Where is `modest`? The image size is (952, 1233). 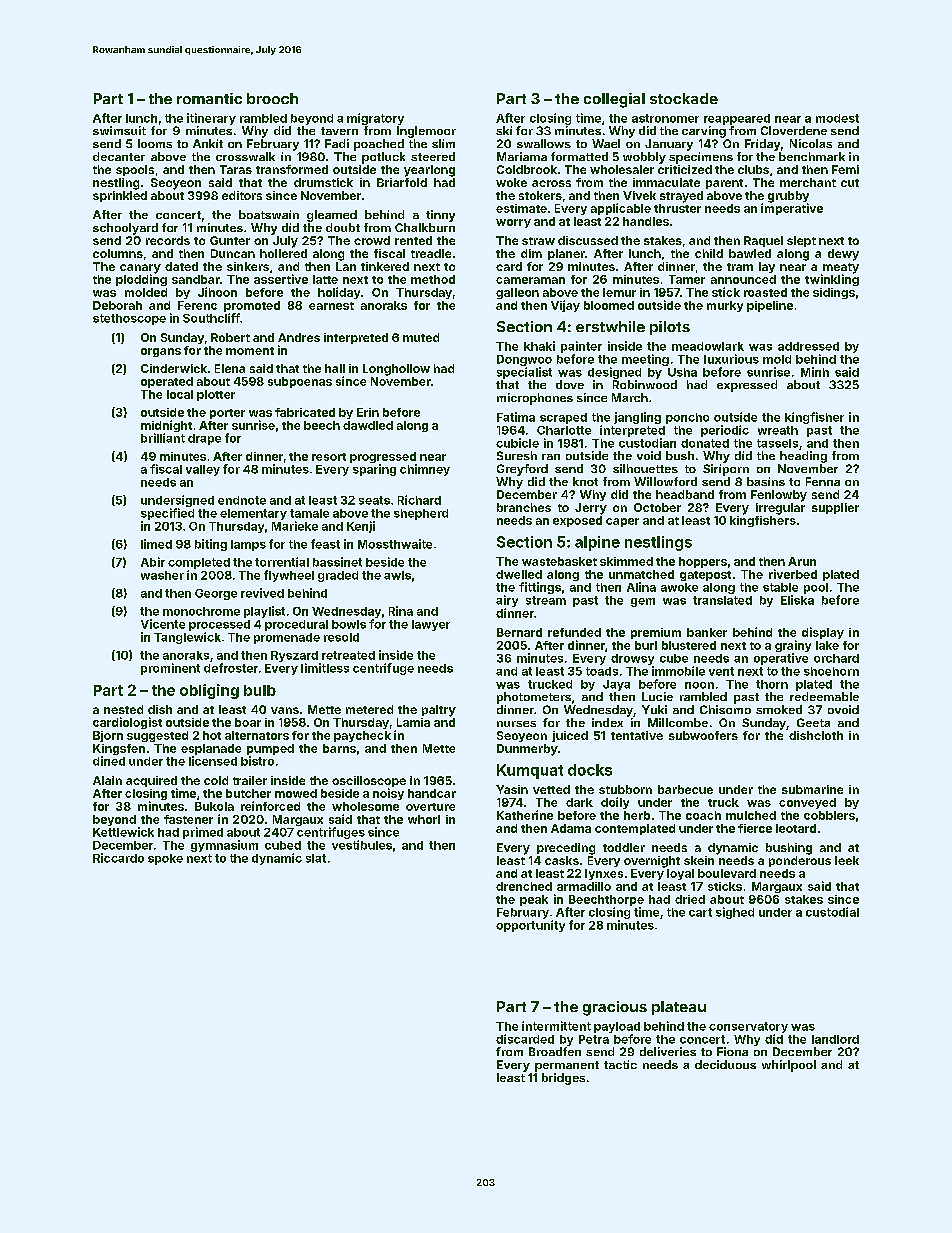
modest is located at coordinates (837, 118).
